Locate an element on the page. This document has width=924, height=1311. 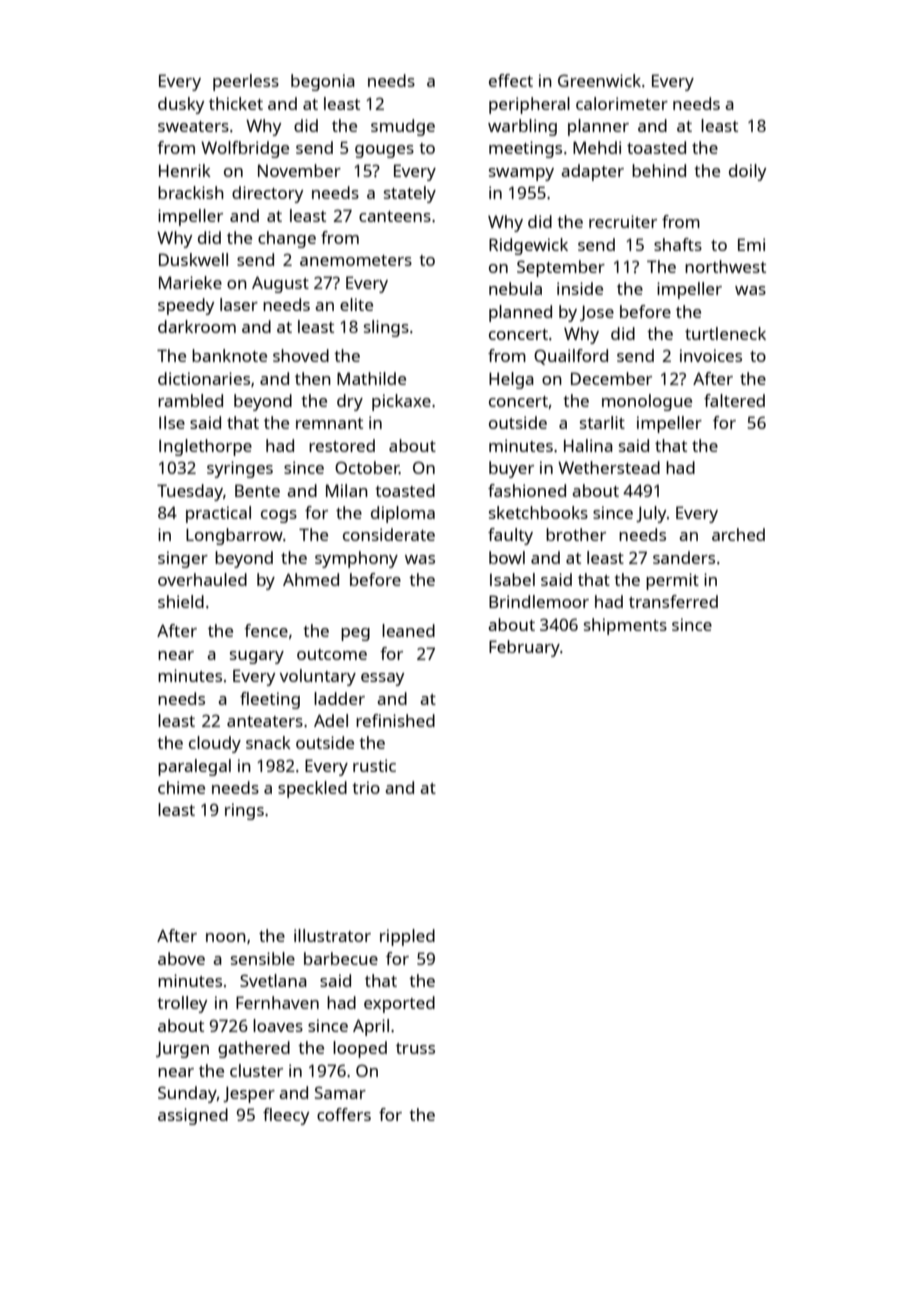
February is located at coordinates (524, 648).
